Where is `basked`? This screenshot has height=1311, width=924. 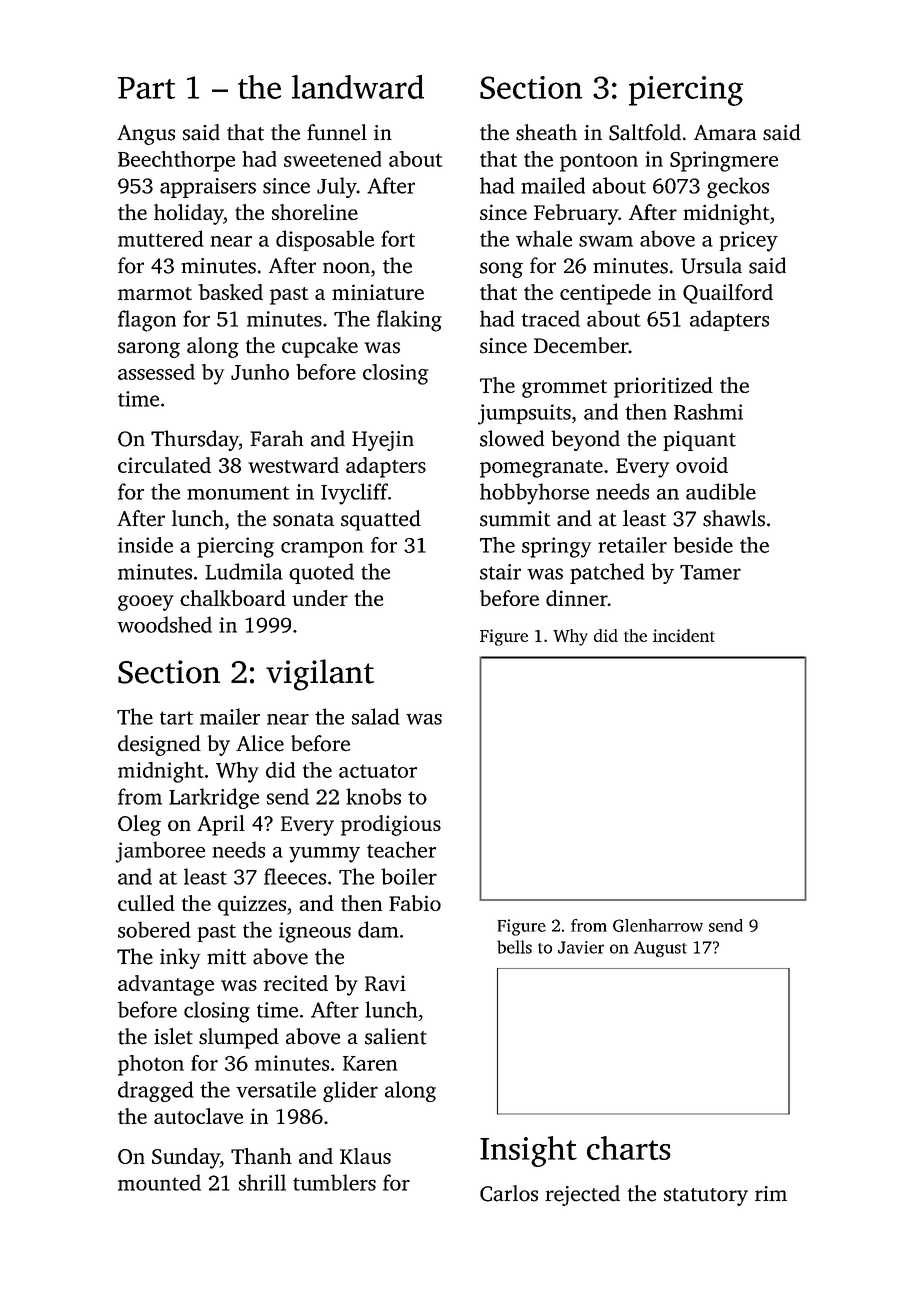
basked is located at coordinates (230, 292).
